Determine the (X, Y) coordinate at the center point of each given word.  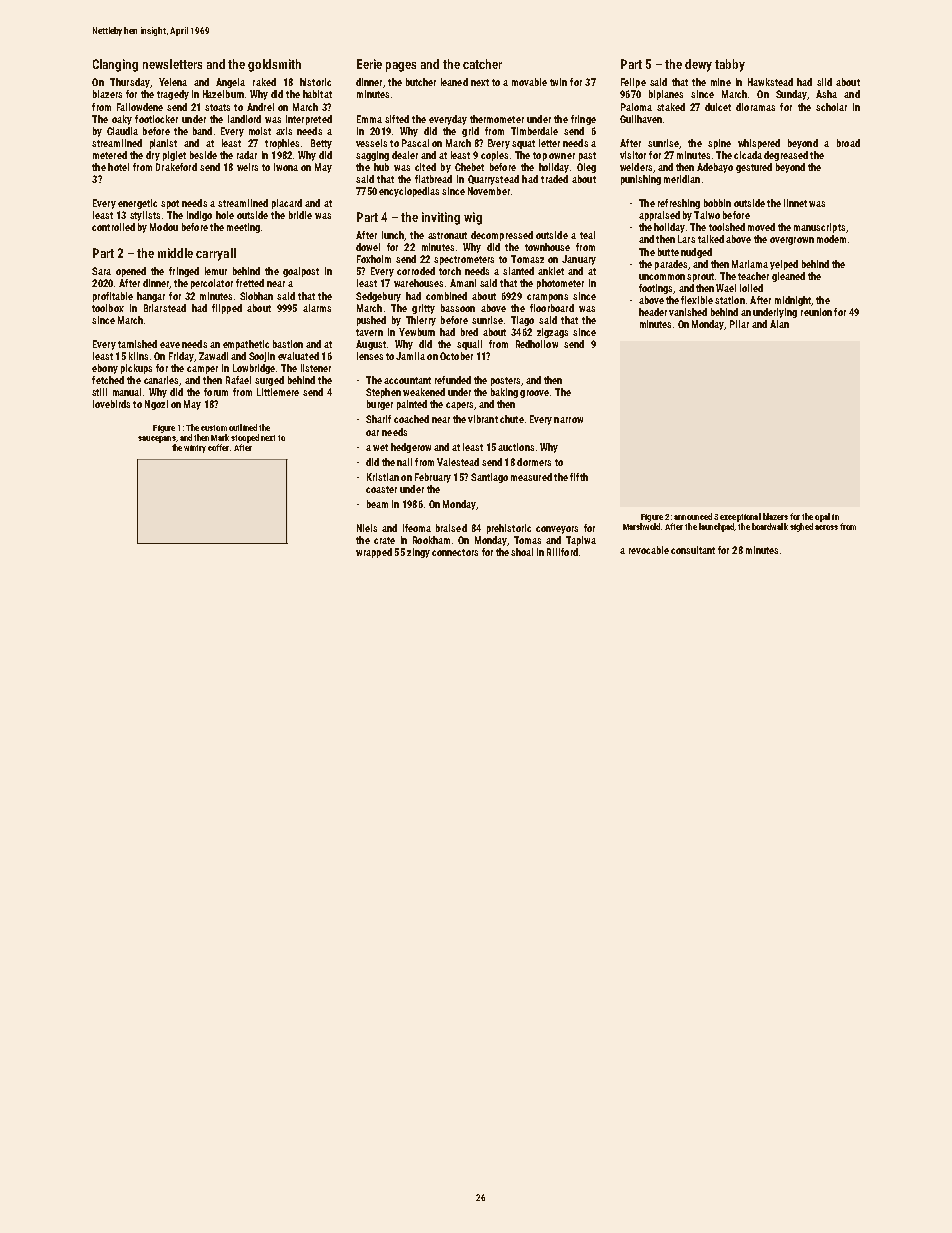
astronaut (447, 235)
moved (761, 227)
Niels (367, 528)
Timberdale (534, 131)
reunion (816, 312)
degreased (786, 156)
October (456, 356)
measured (531, 477)
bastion (288, 344)
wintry (195, 449)
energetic (137, 204)
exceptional (740, 517)
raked (264, 82)
